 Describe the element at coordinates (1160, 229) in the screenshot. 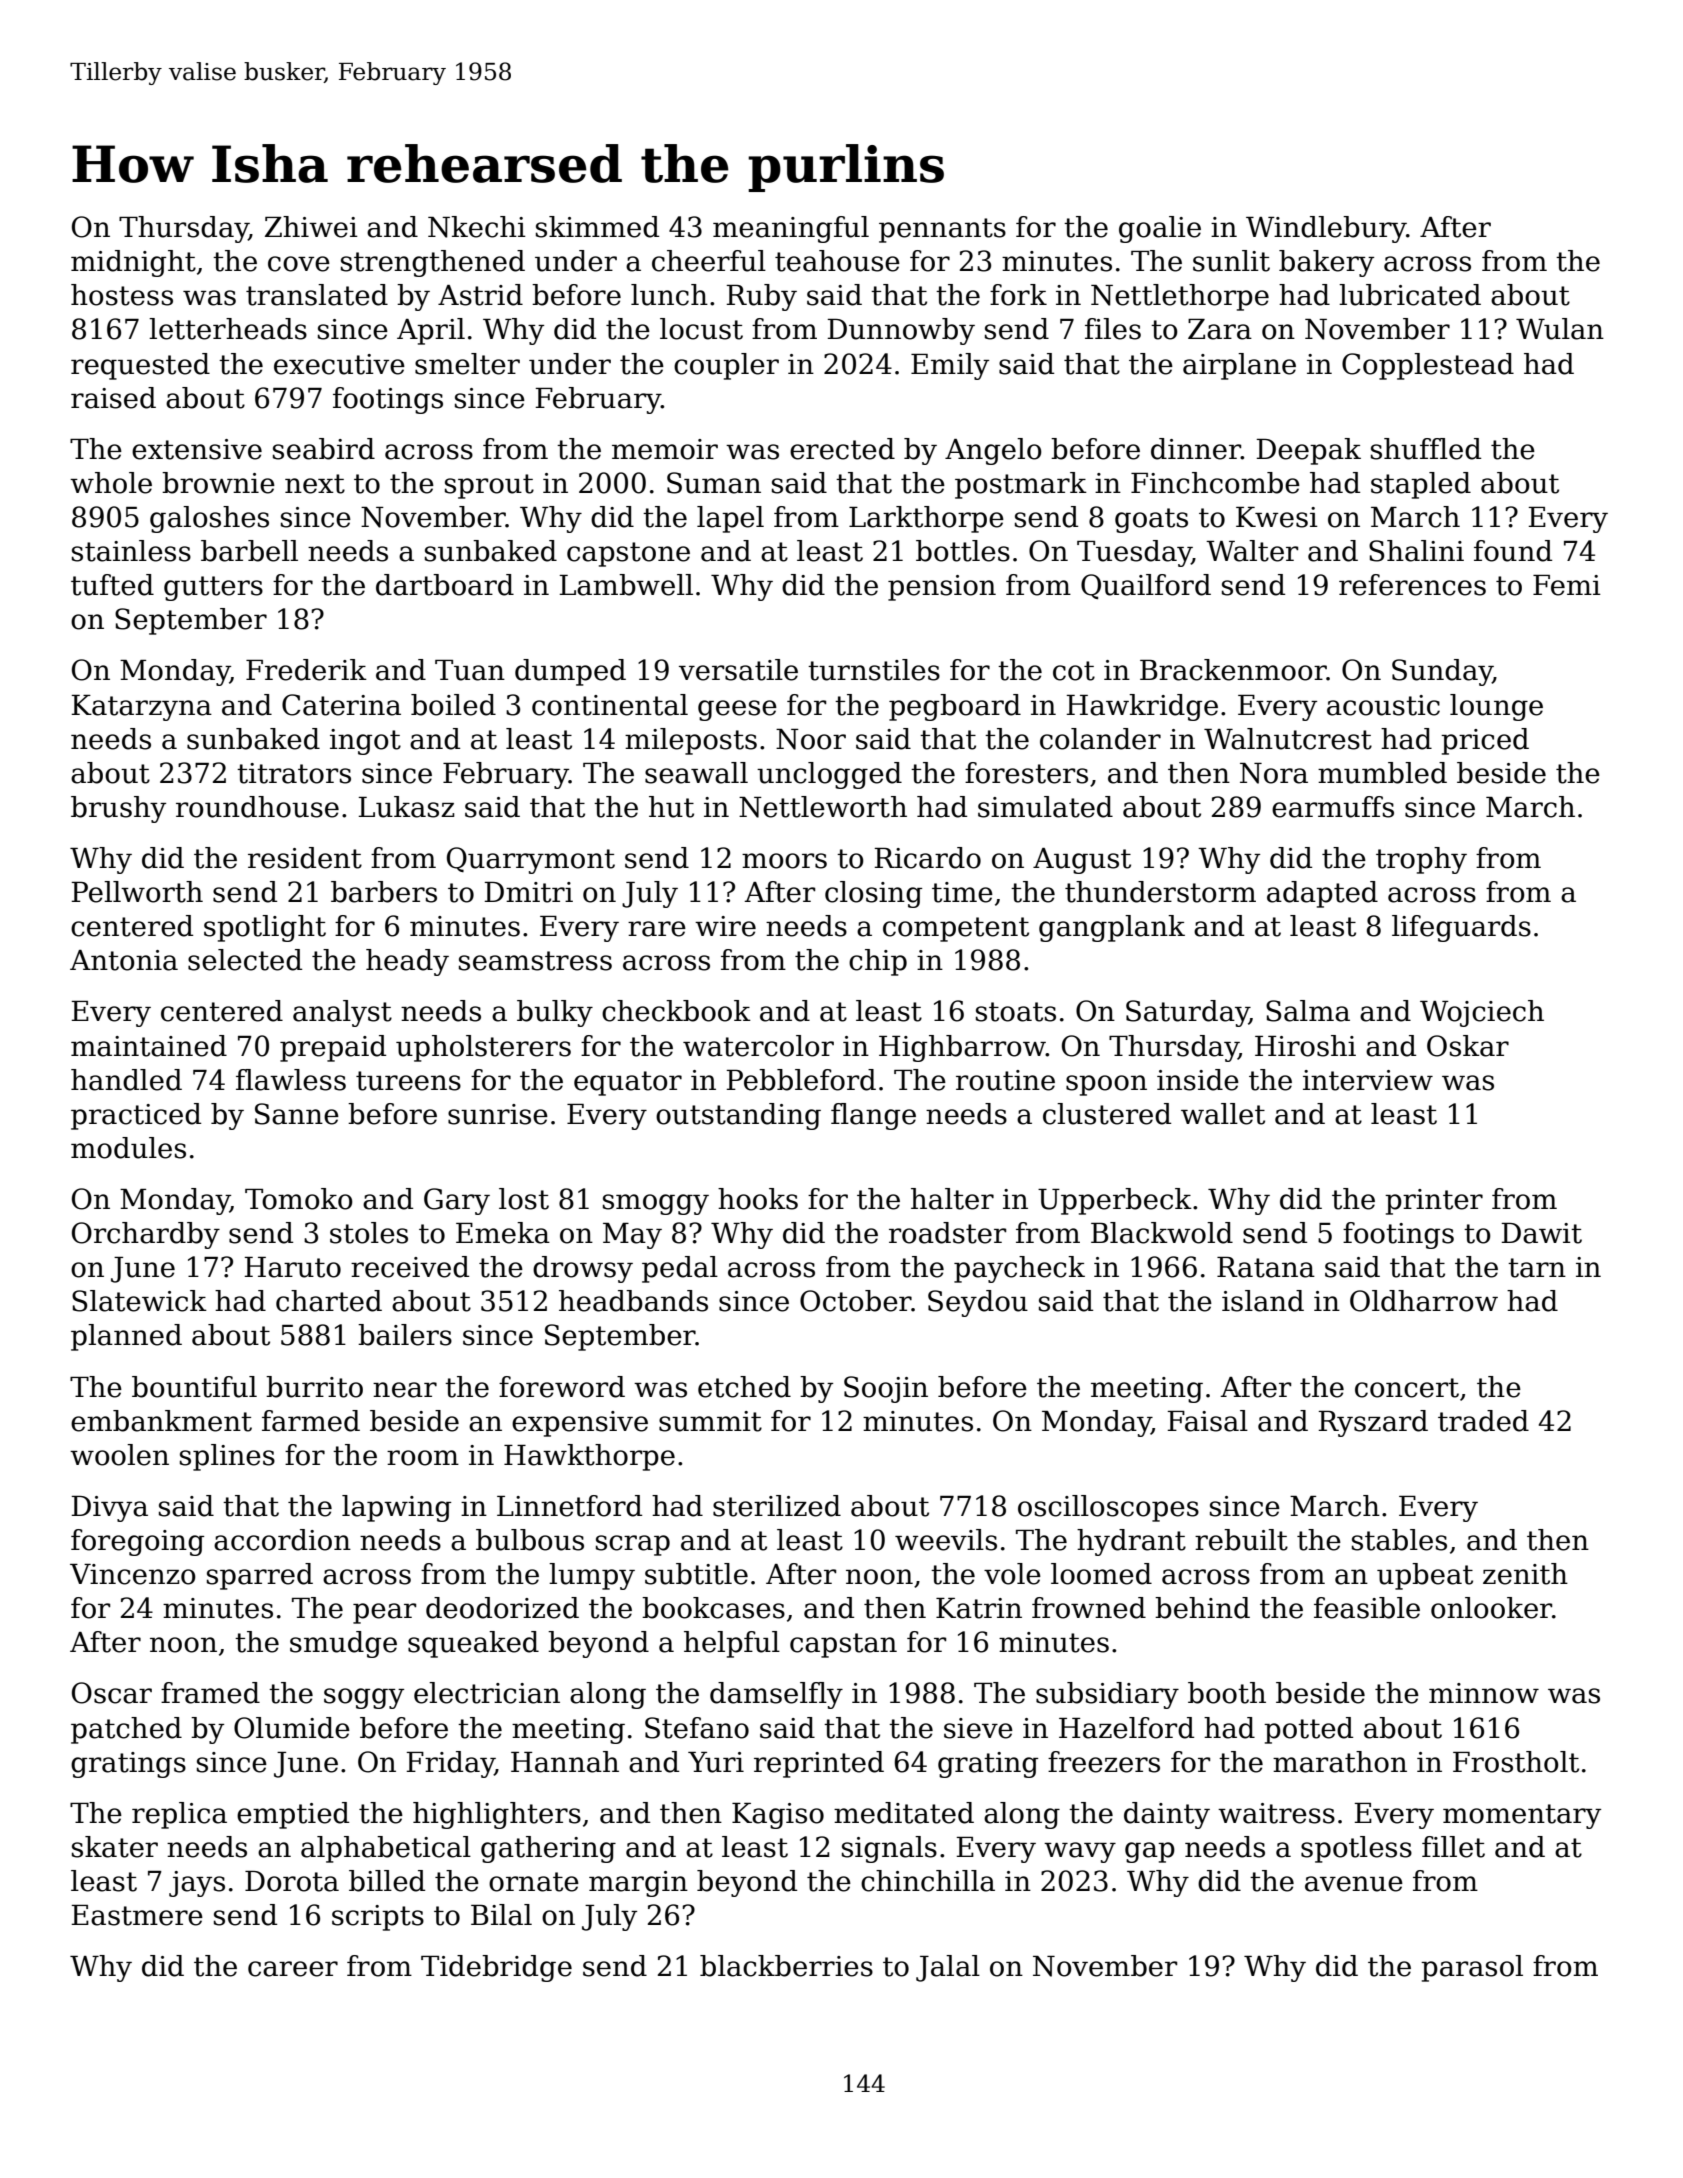

I see `goalie` at that location.
